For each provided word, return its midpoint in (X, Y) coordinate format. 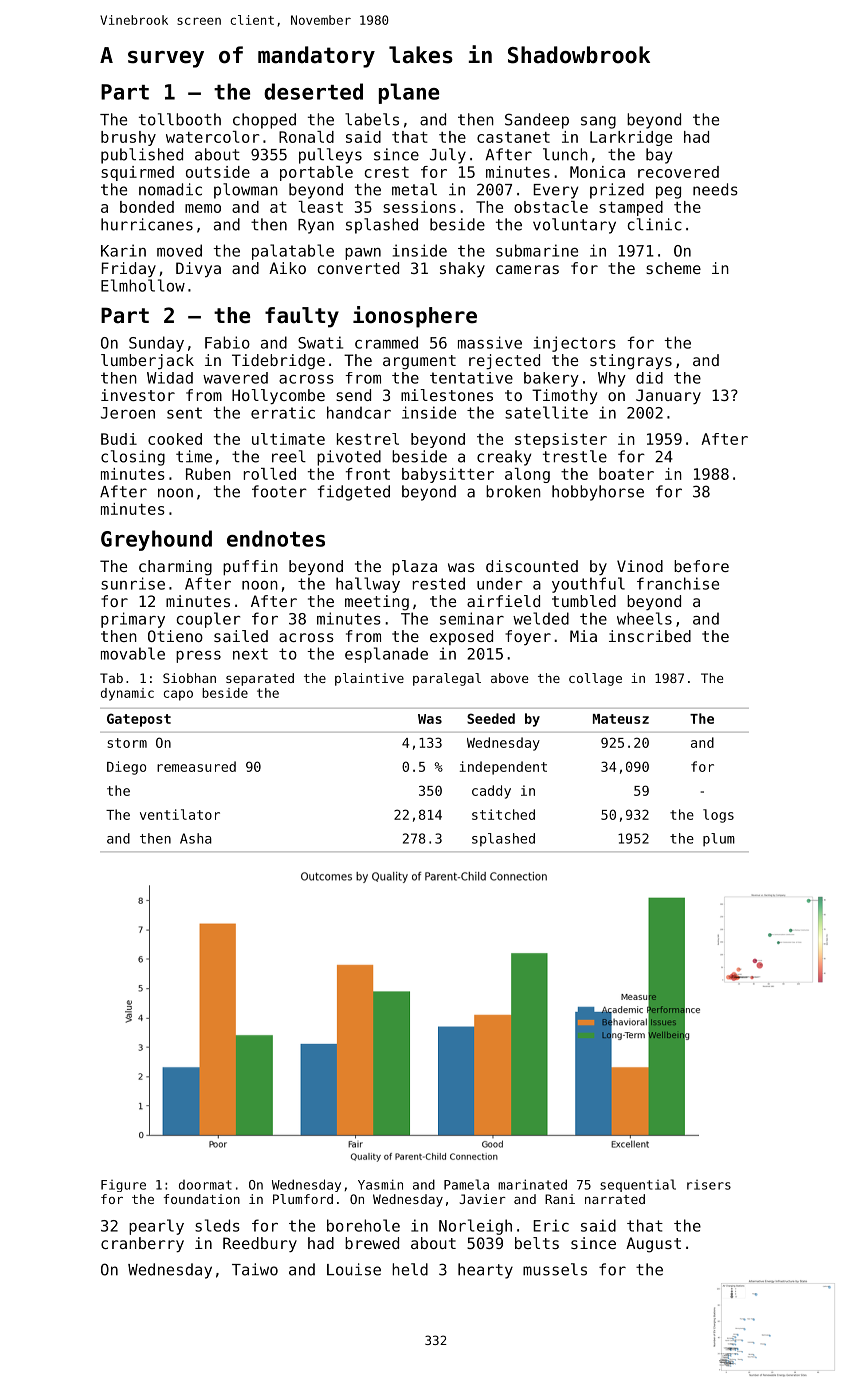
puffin (250, 568)
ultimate (288, 439)
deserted (313, 91)
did (649, 378)
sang (598, 122)
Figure (123, 1186)
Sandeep (537, 121)
